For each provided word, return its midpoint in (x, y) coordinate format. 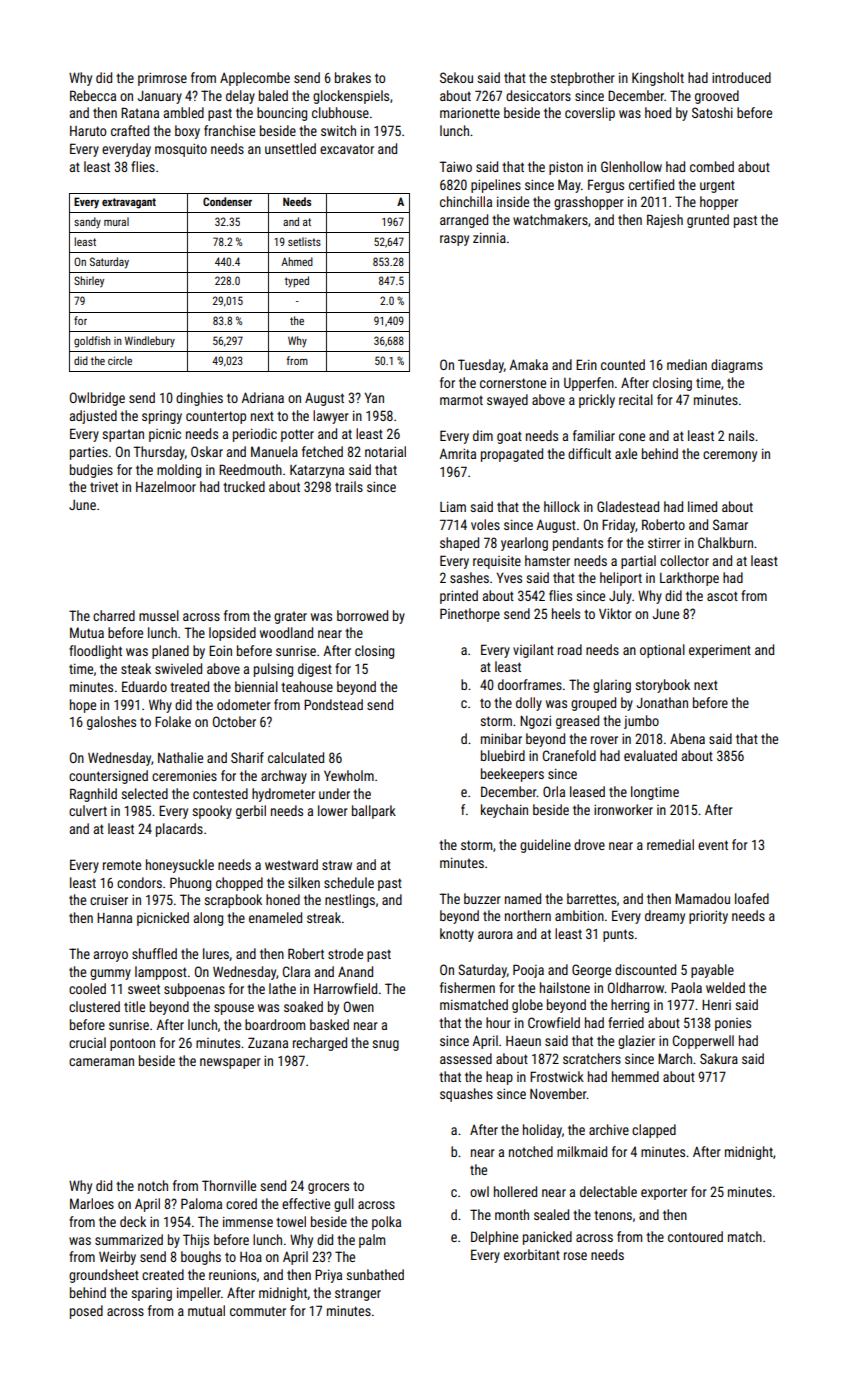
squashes (466, 1095)
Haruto (88, 131)
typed (297, 282)
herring (630, 1006)
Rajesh (665, 221)
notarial (385, 451)
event (713, 845)
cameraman (101, 1062)
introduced (741, 77)
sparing (151, 1294)
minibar (501, 738)
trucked (244, 486)
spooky (212, 812)
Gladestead (628, 506)
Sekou (456, 77)
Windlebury (150, 341)
